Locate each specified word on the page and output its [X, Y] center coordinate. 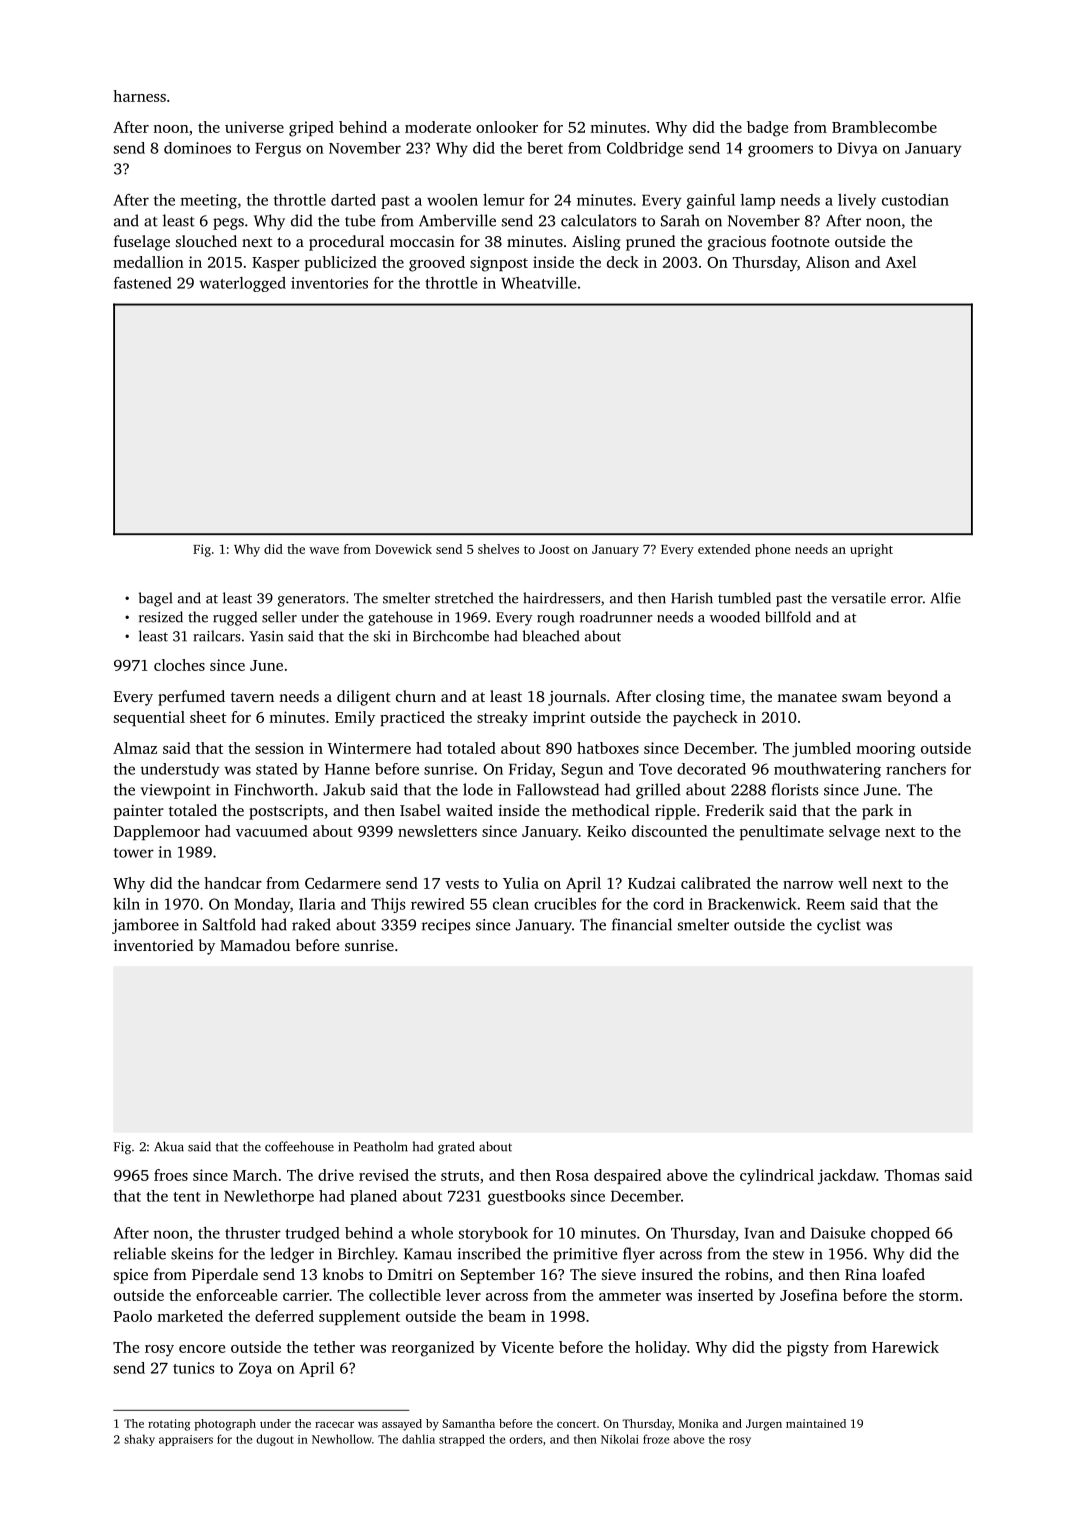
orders [526, 1439]
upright [871, 550]
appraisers [186, 1440]
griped [311, 129]
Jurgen [764, 1425]
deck [623, 262]
